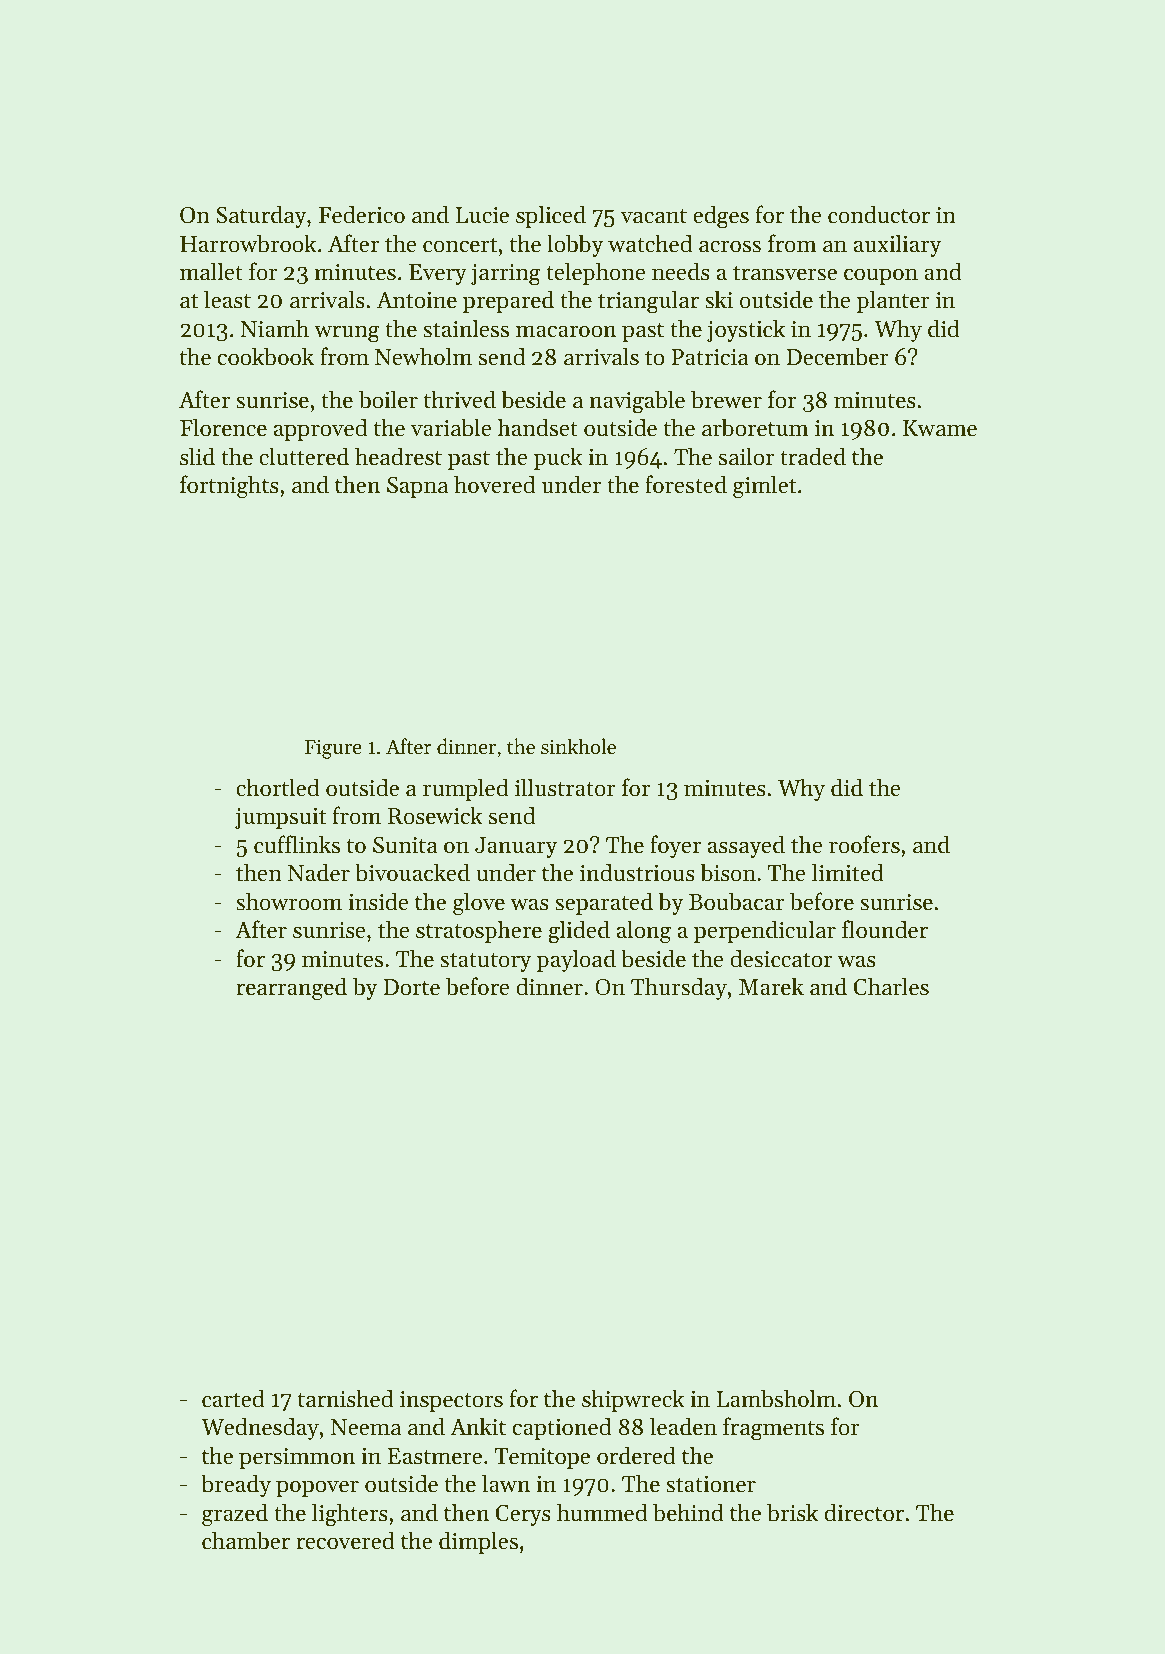 This document has width=1165, height=1654. I want to click on Thursday, so click(679, 988).
